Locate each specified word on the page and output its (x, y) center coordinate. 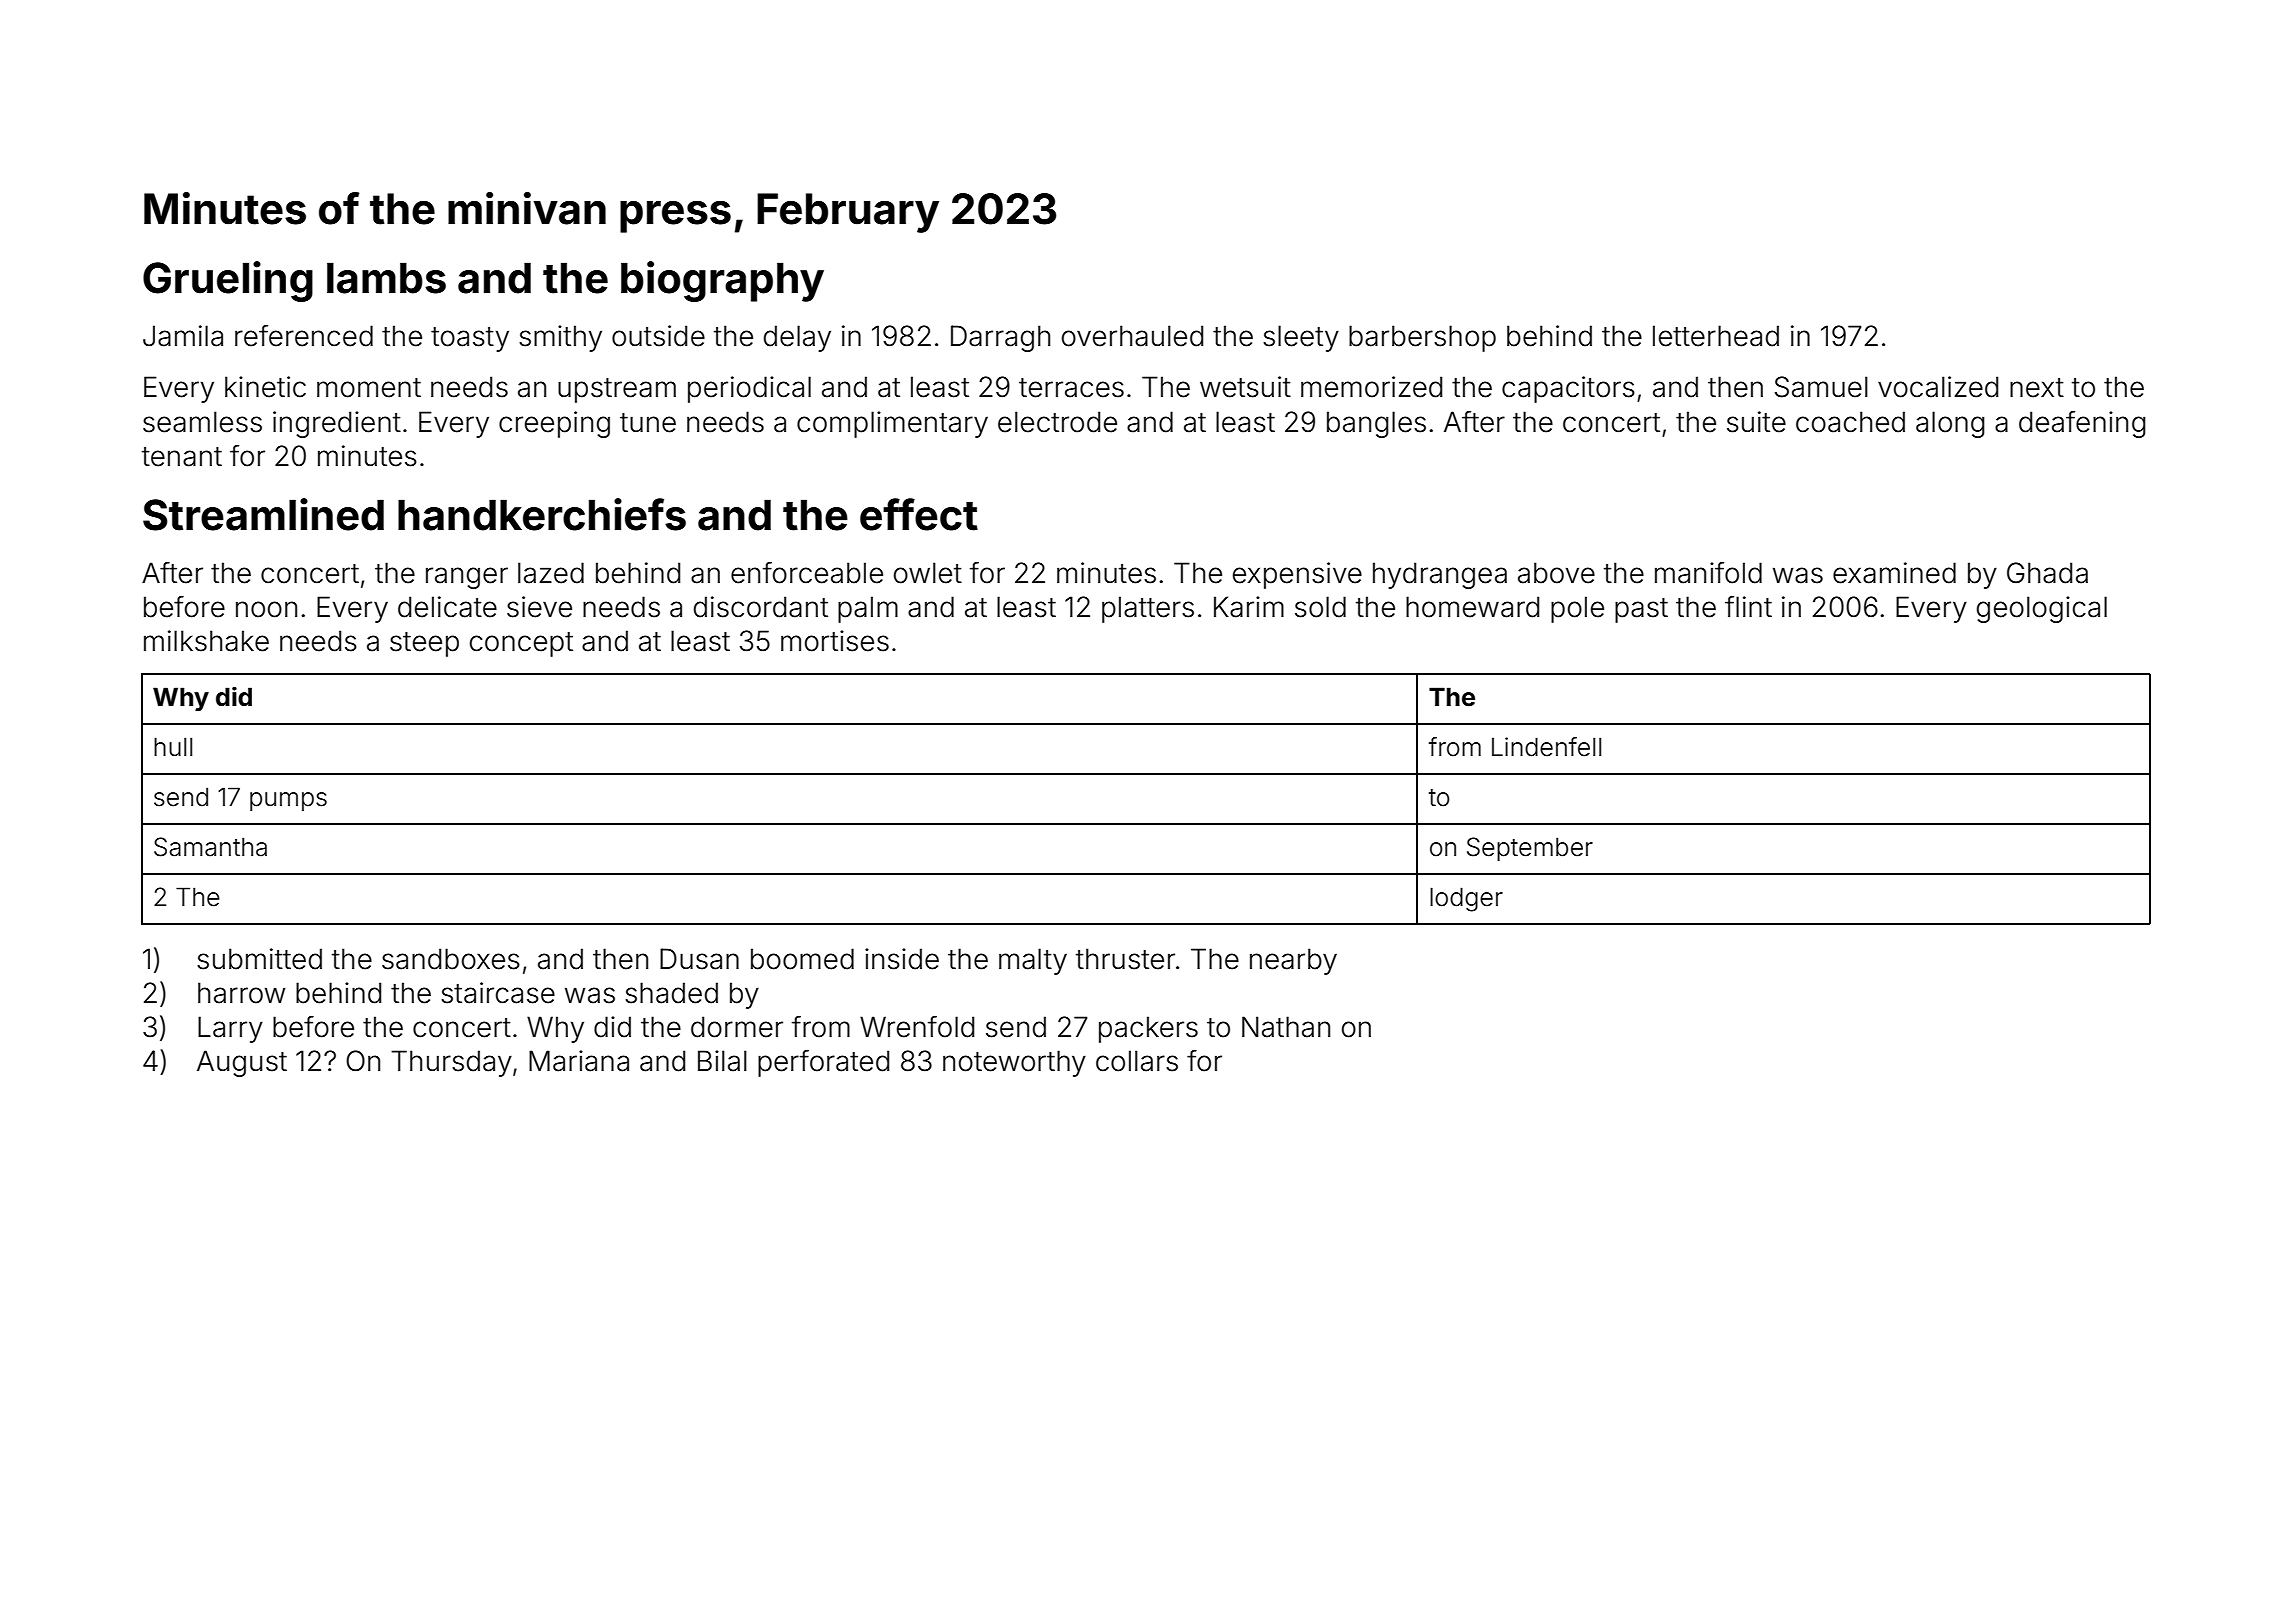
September (1530, 849)
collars (1137, 1061)
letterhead (1716, 336)
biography (722, 281)
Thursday (451, 1063)
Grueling (228, 281)
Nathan (1286, 1027)
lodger (1466, 899)
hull (173, 746)
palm (868, 609)
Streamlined (263, 514)
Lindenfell (1546, 747)
